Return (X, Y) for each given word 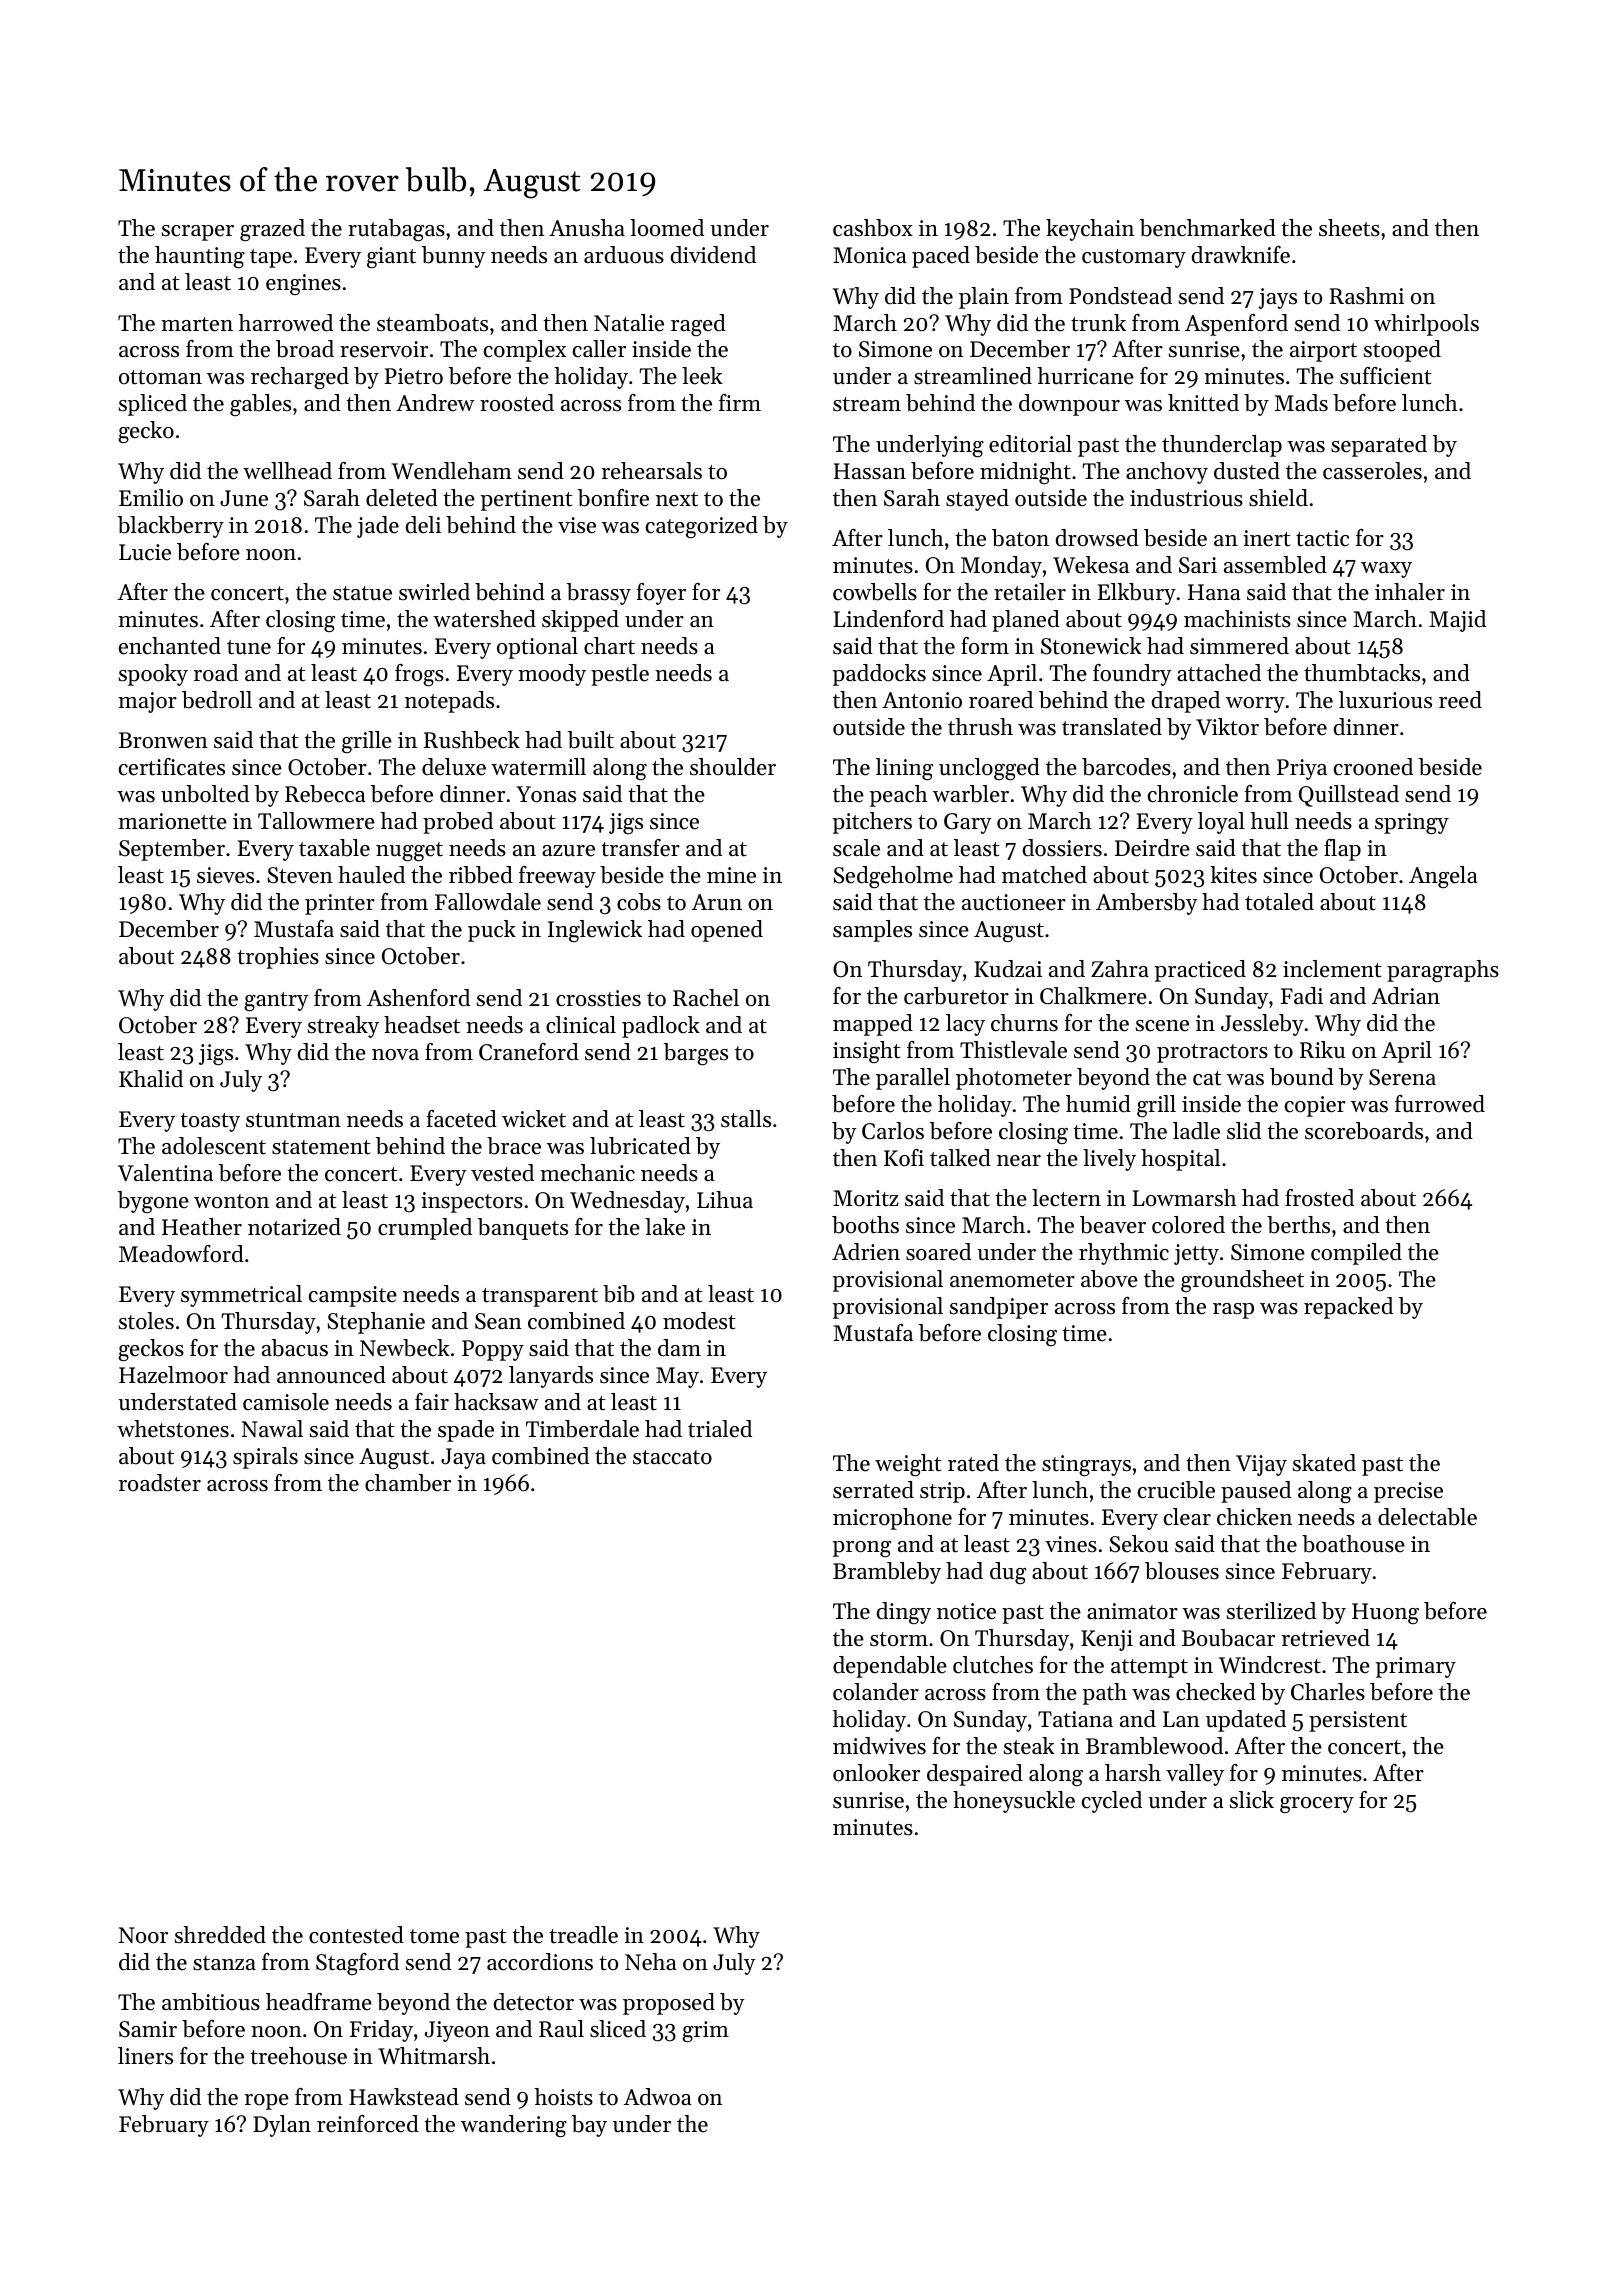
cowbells (875, 592)
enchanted (170, 646)
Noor (143, 1935)
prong (861, 1549)
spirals (265, 1458)
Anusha (587, 228)
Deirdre (1152, 848)
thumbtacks (1362, 673)
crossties (598, 998)
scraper (198, 233)
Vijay (1261, 1465)
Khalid (151, 1079)
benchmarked (1208, 228)
